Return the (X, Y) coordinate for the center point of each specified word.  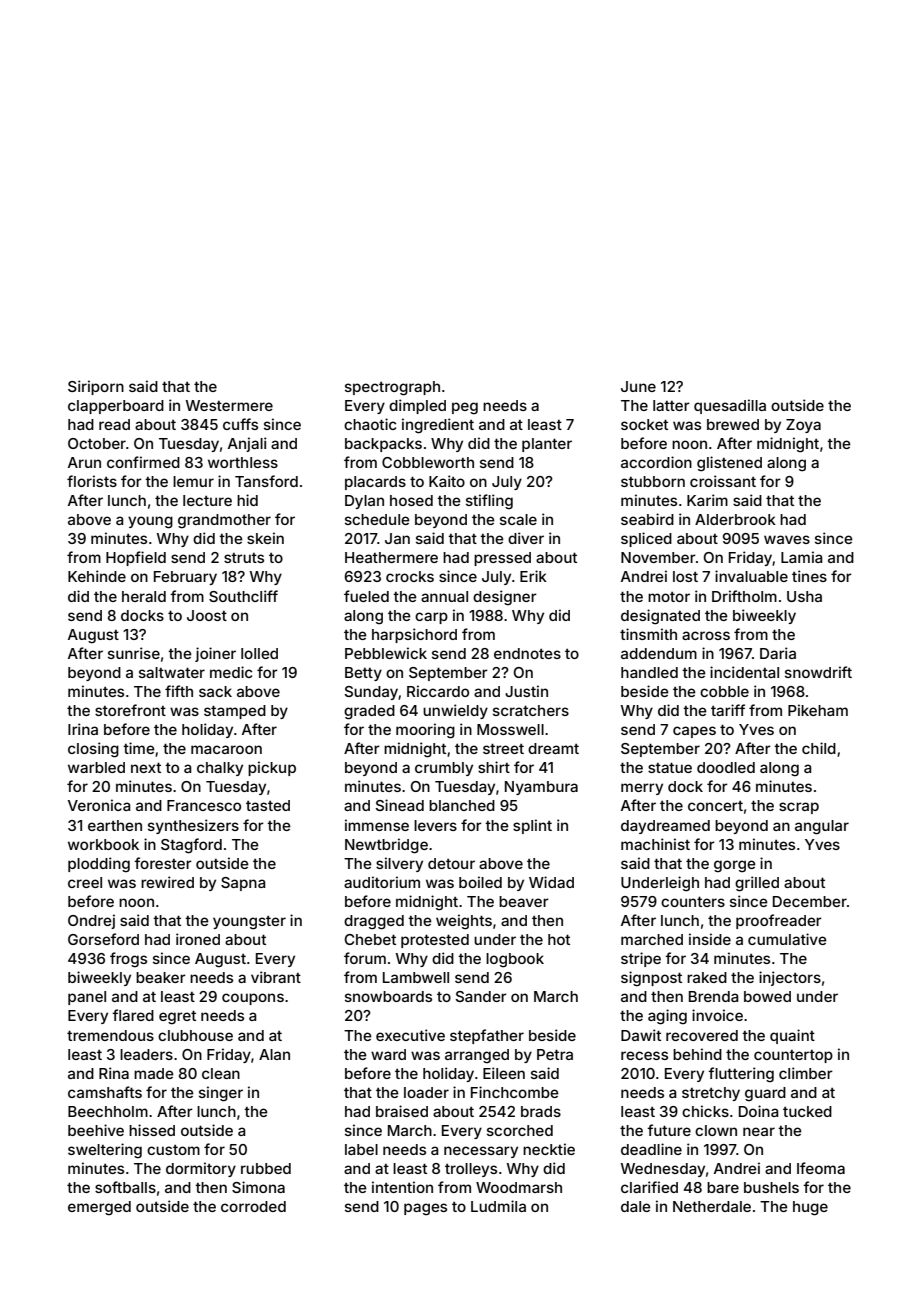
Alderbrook (735, 519)
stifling (489, 502)
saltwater (172, 672)
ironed (198, 939)
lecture (207, 500)
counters (693, 901)
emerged (99, 1208)
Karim (707, 500)
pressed (502, 559)
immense (377, 825)
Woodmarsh (519, 1187)
